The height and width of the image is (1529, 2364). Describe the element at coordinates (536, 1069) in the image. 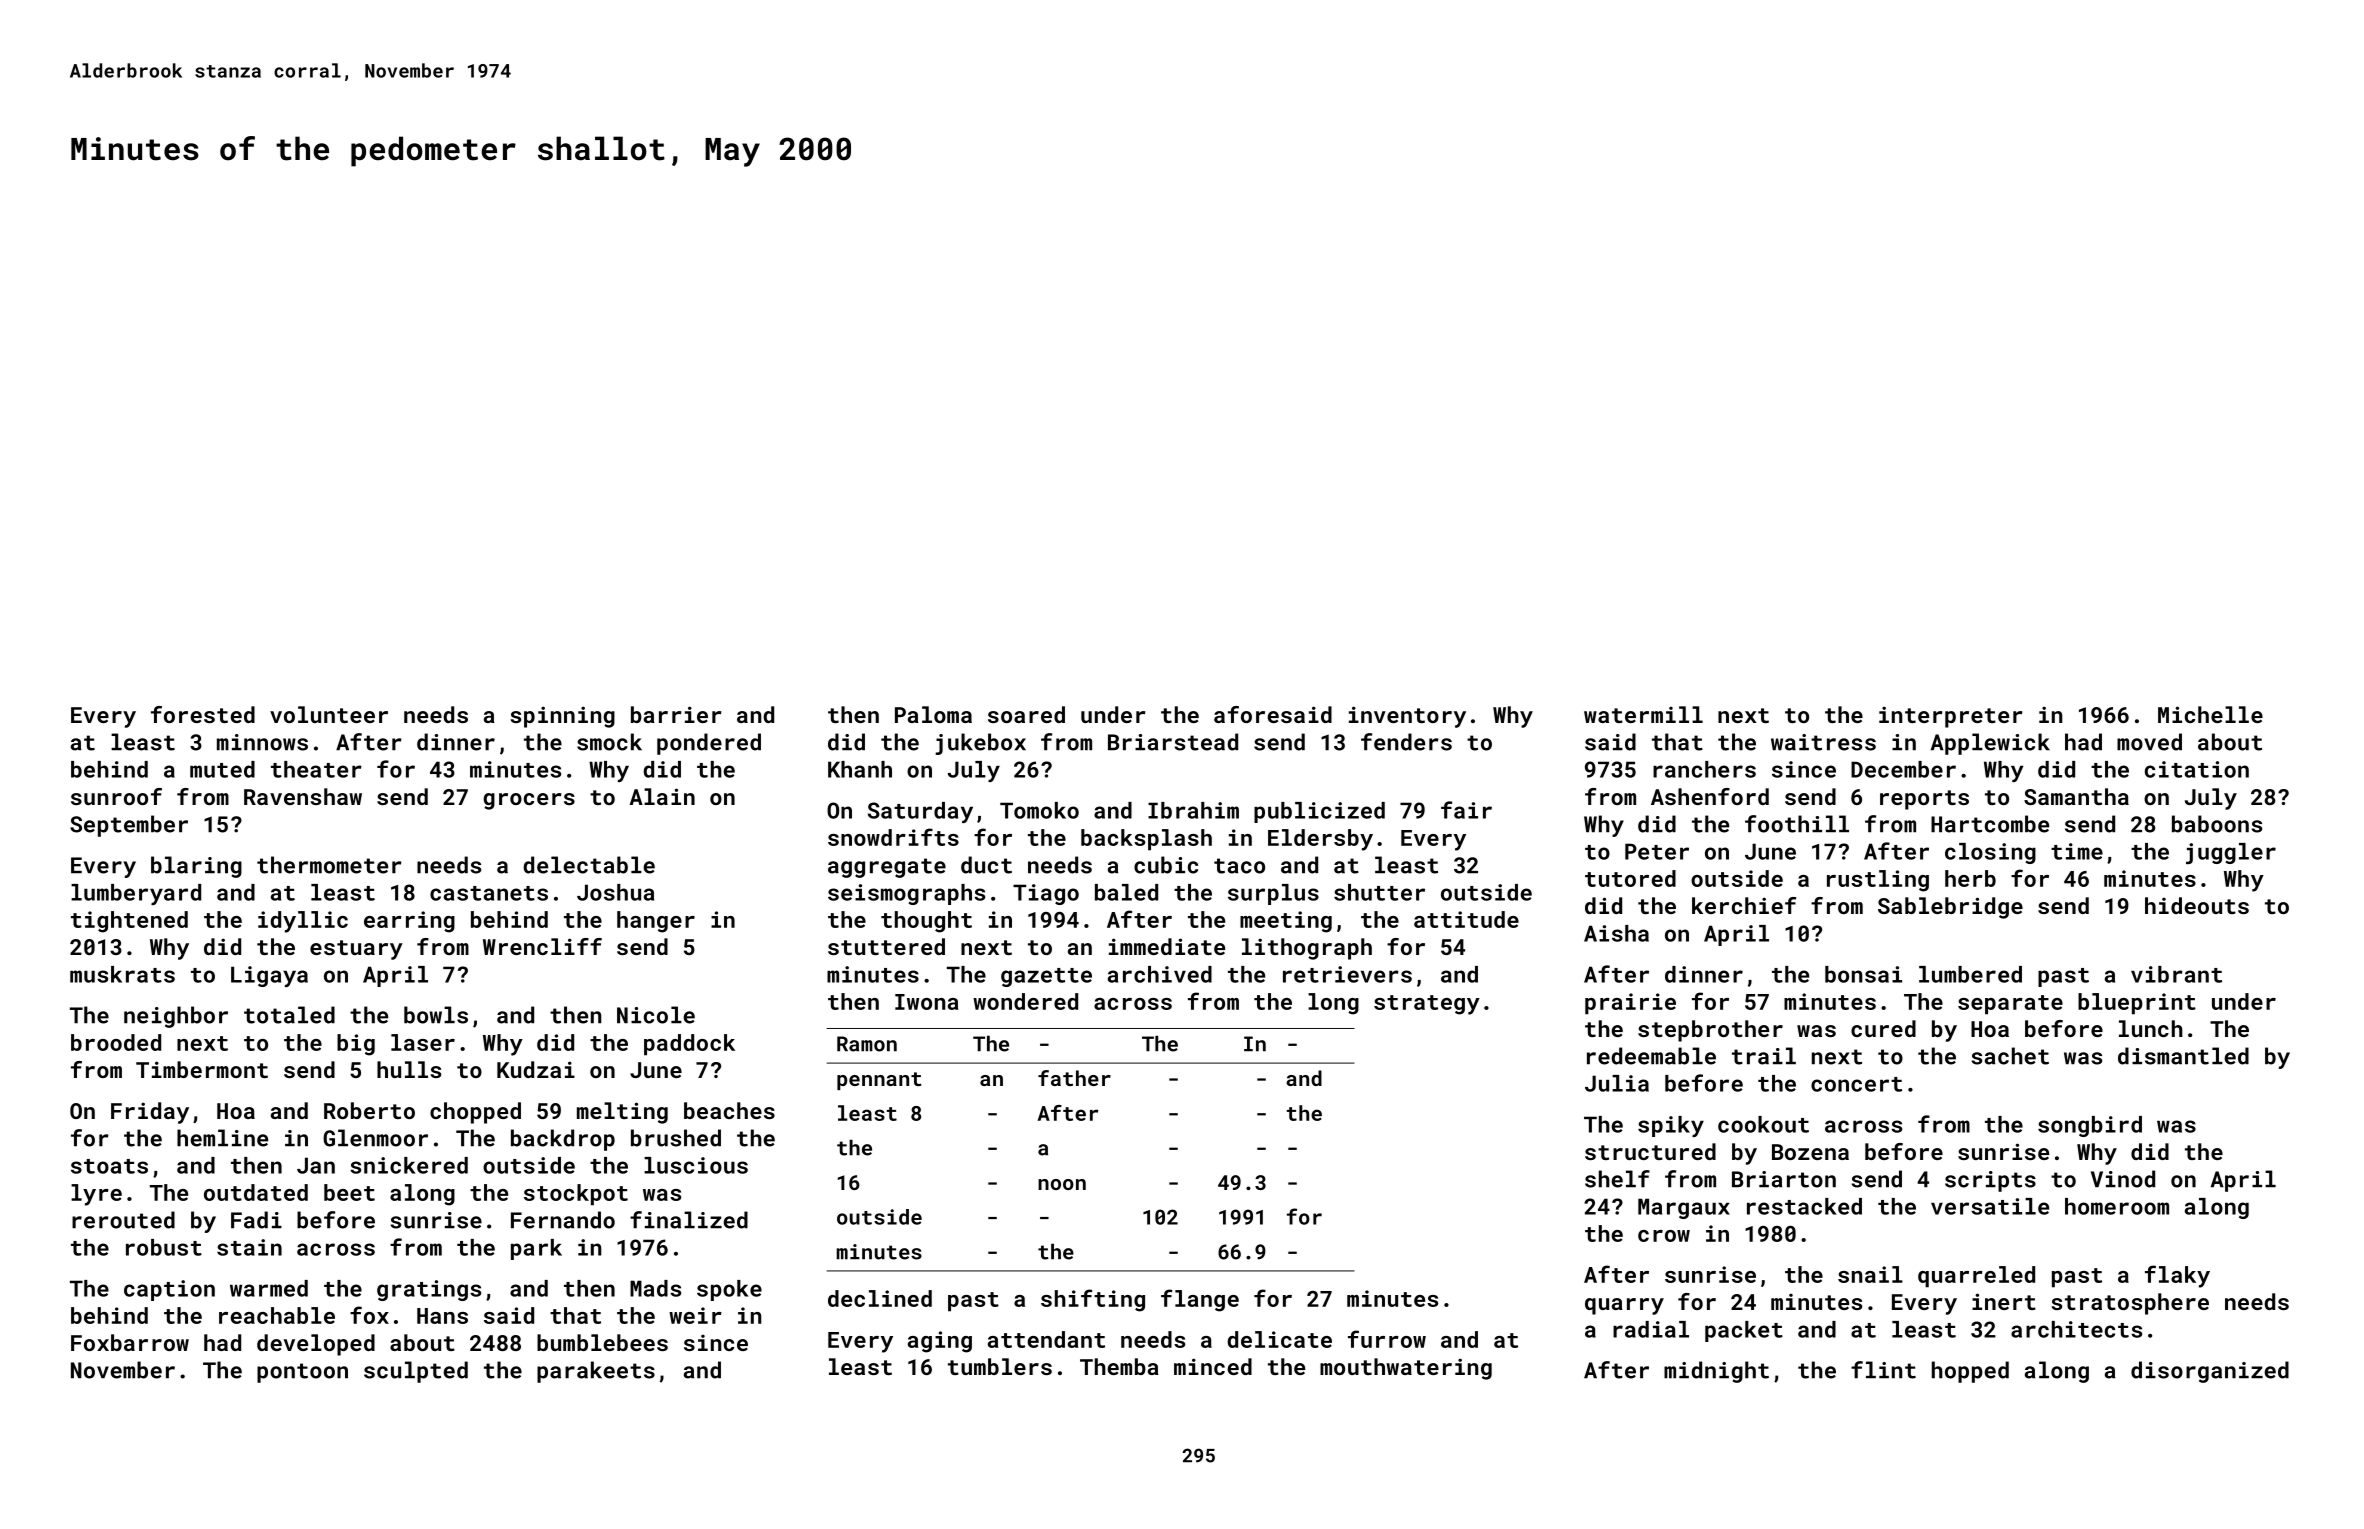

I see `Kudzai` at that location.
